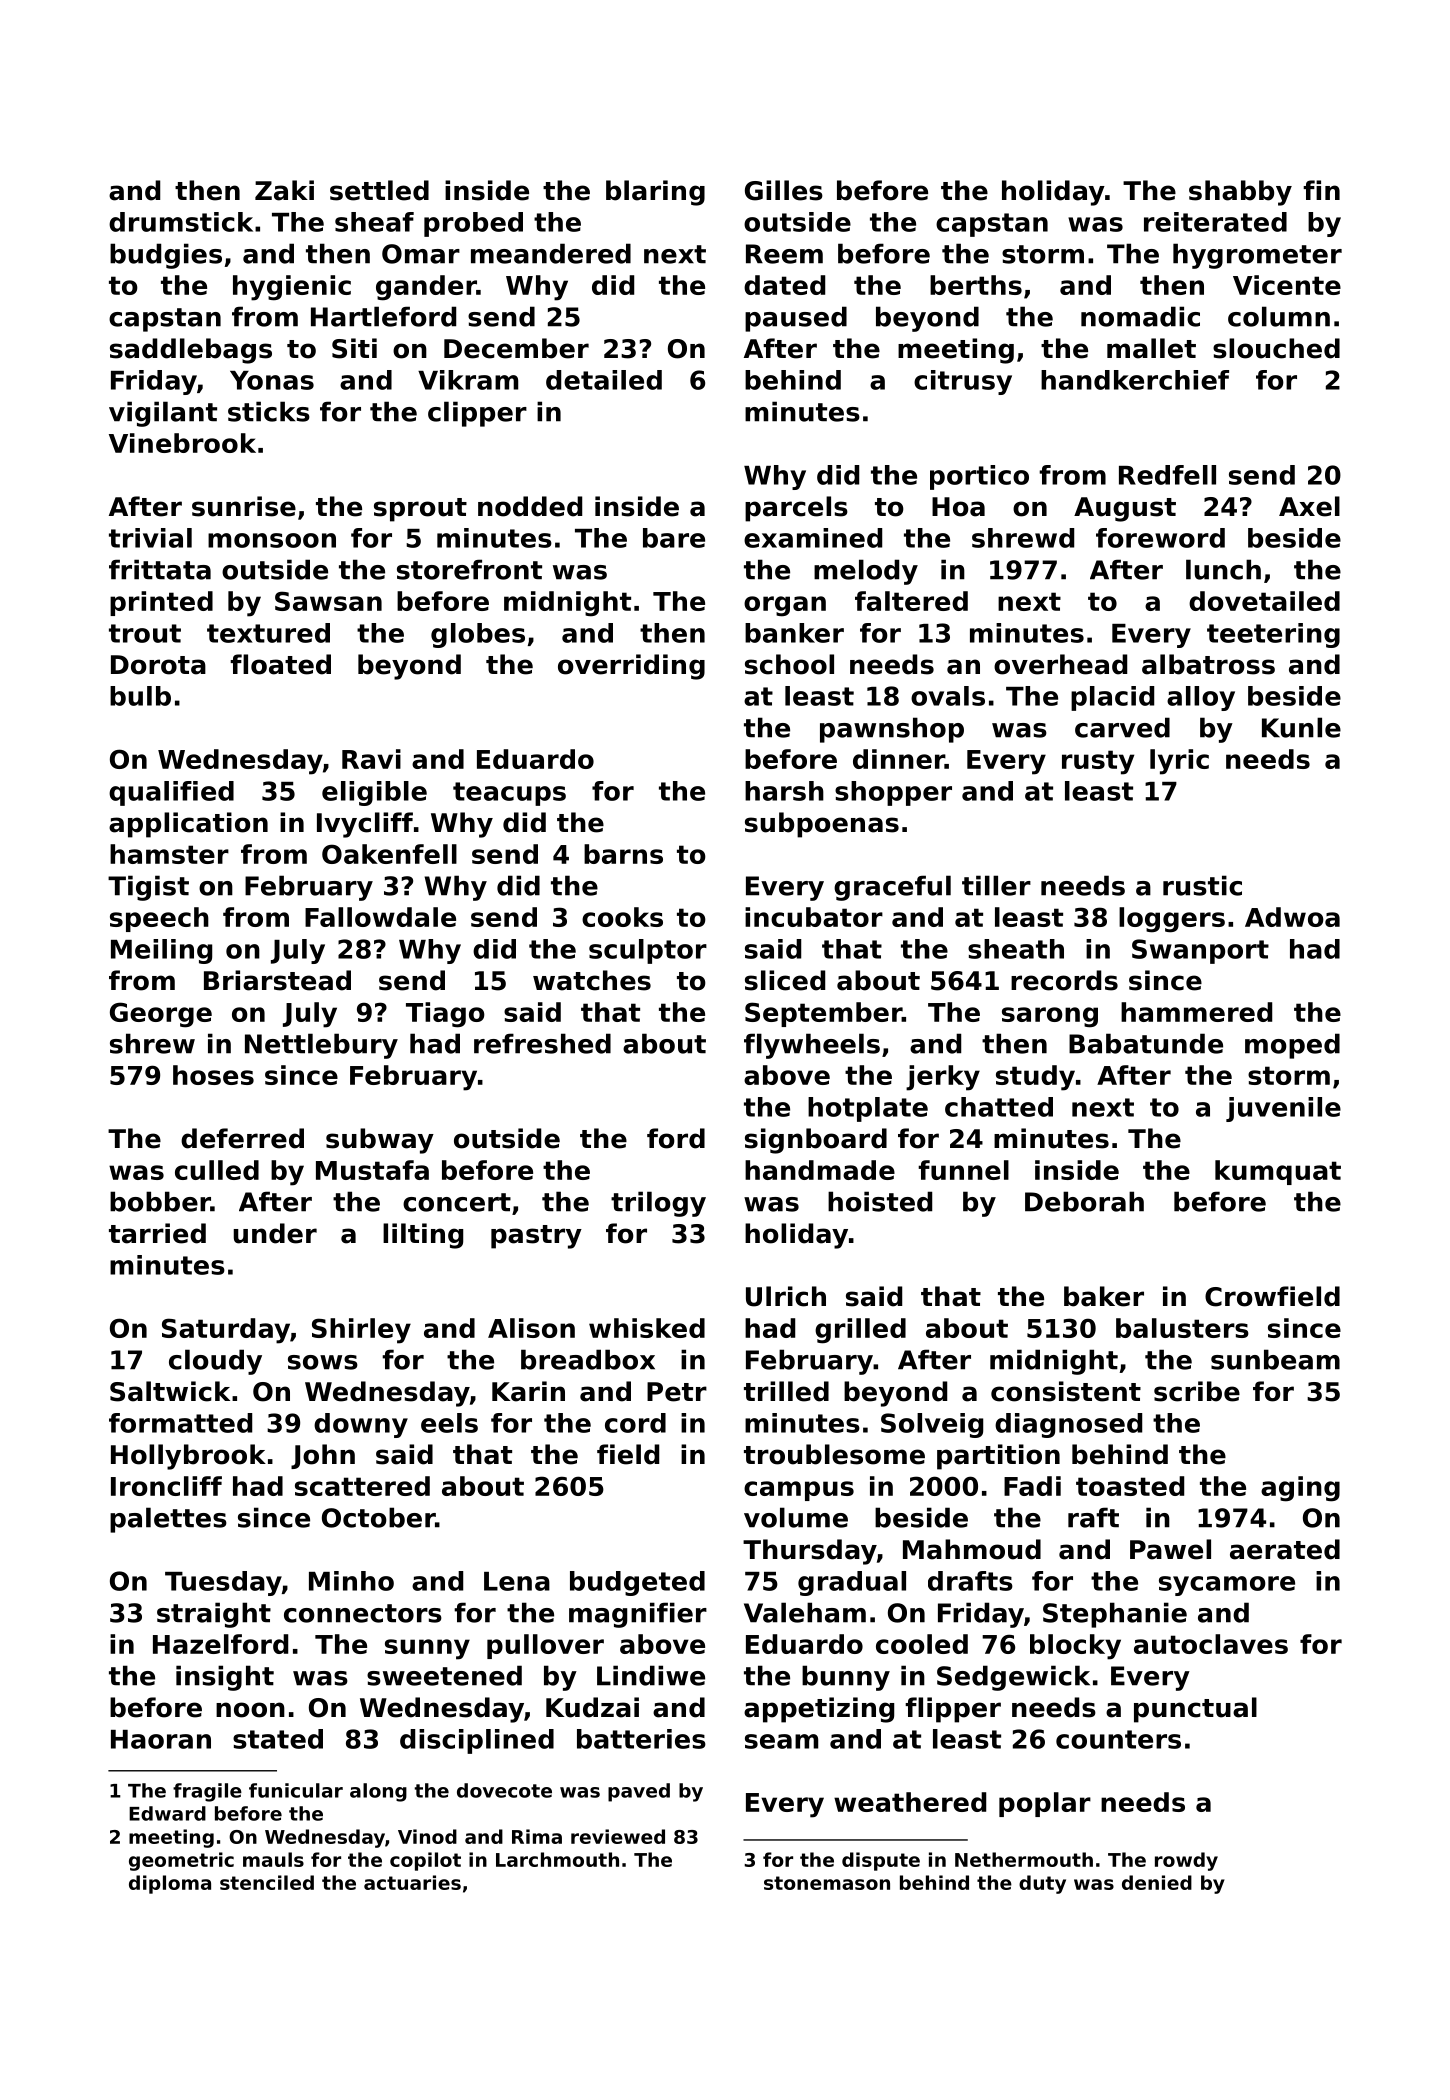  I want to click on hygienic, so click(292, 288).
